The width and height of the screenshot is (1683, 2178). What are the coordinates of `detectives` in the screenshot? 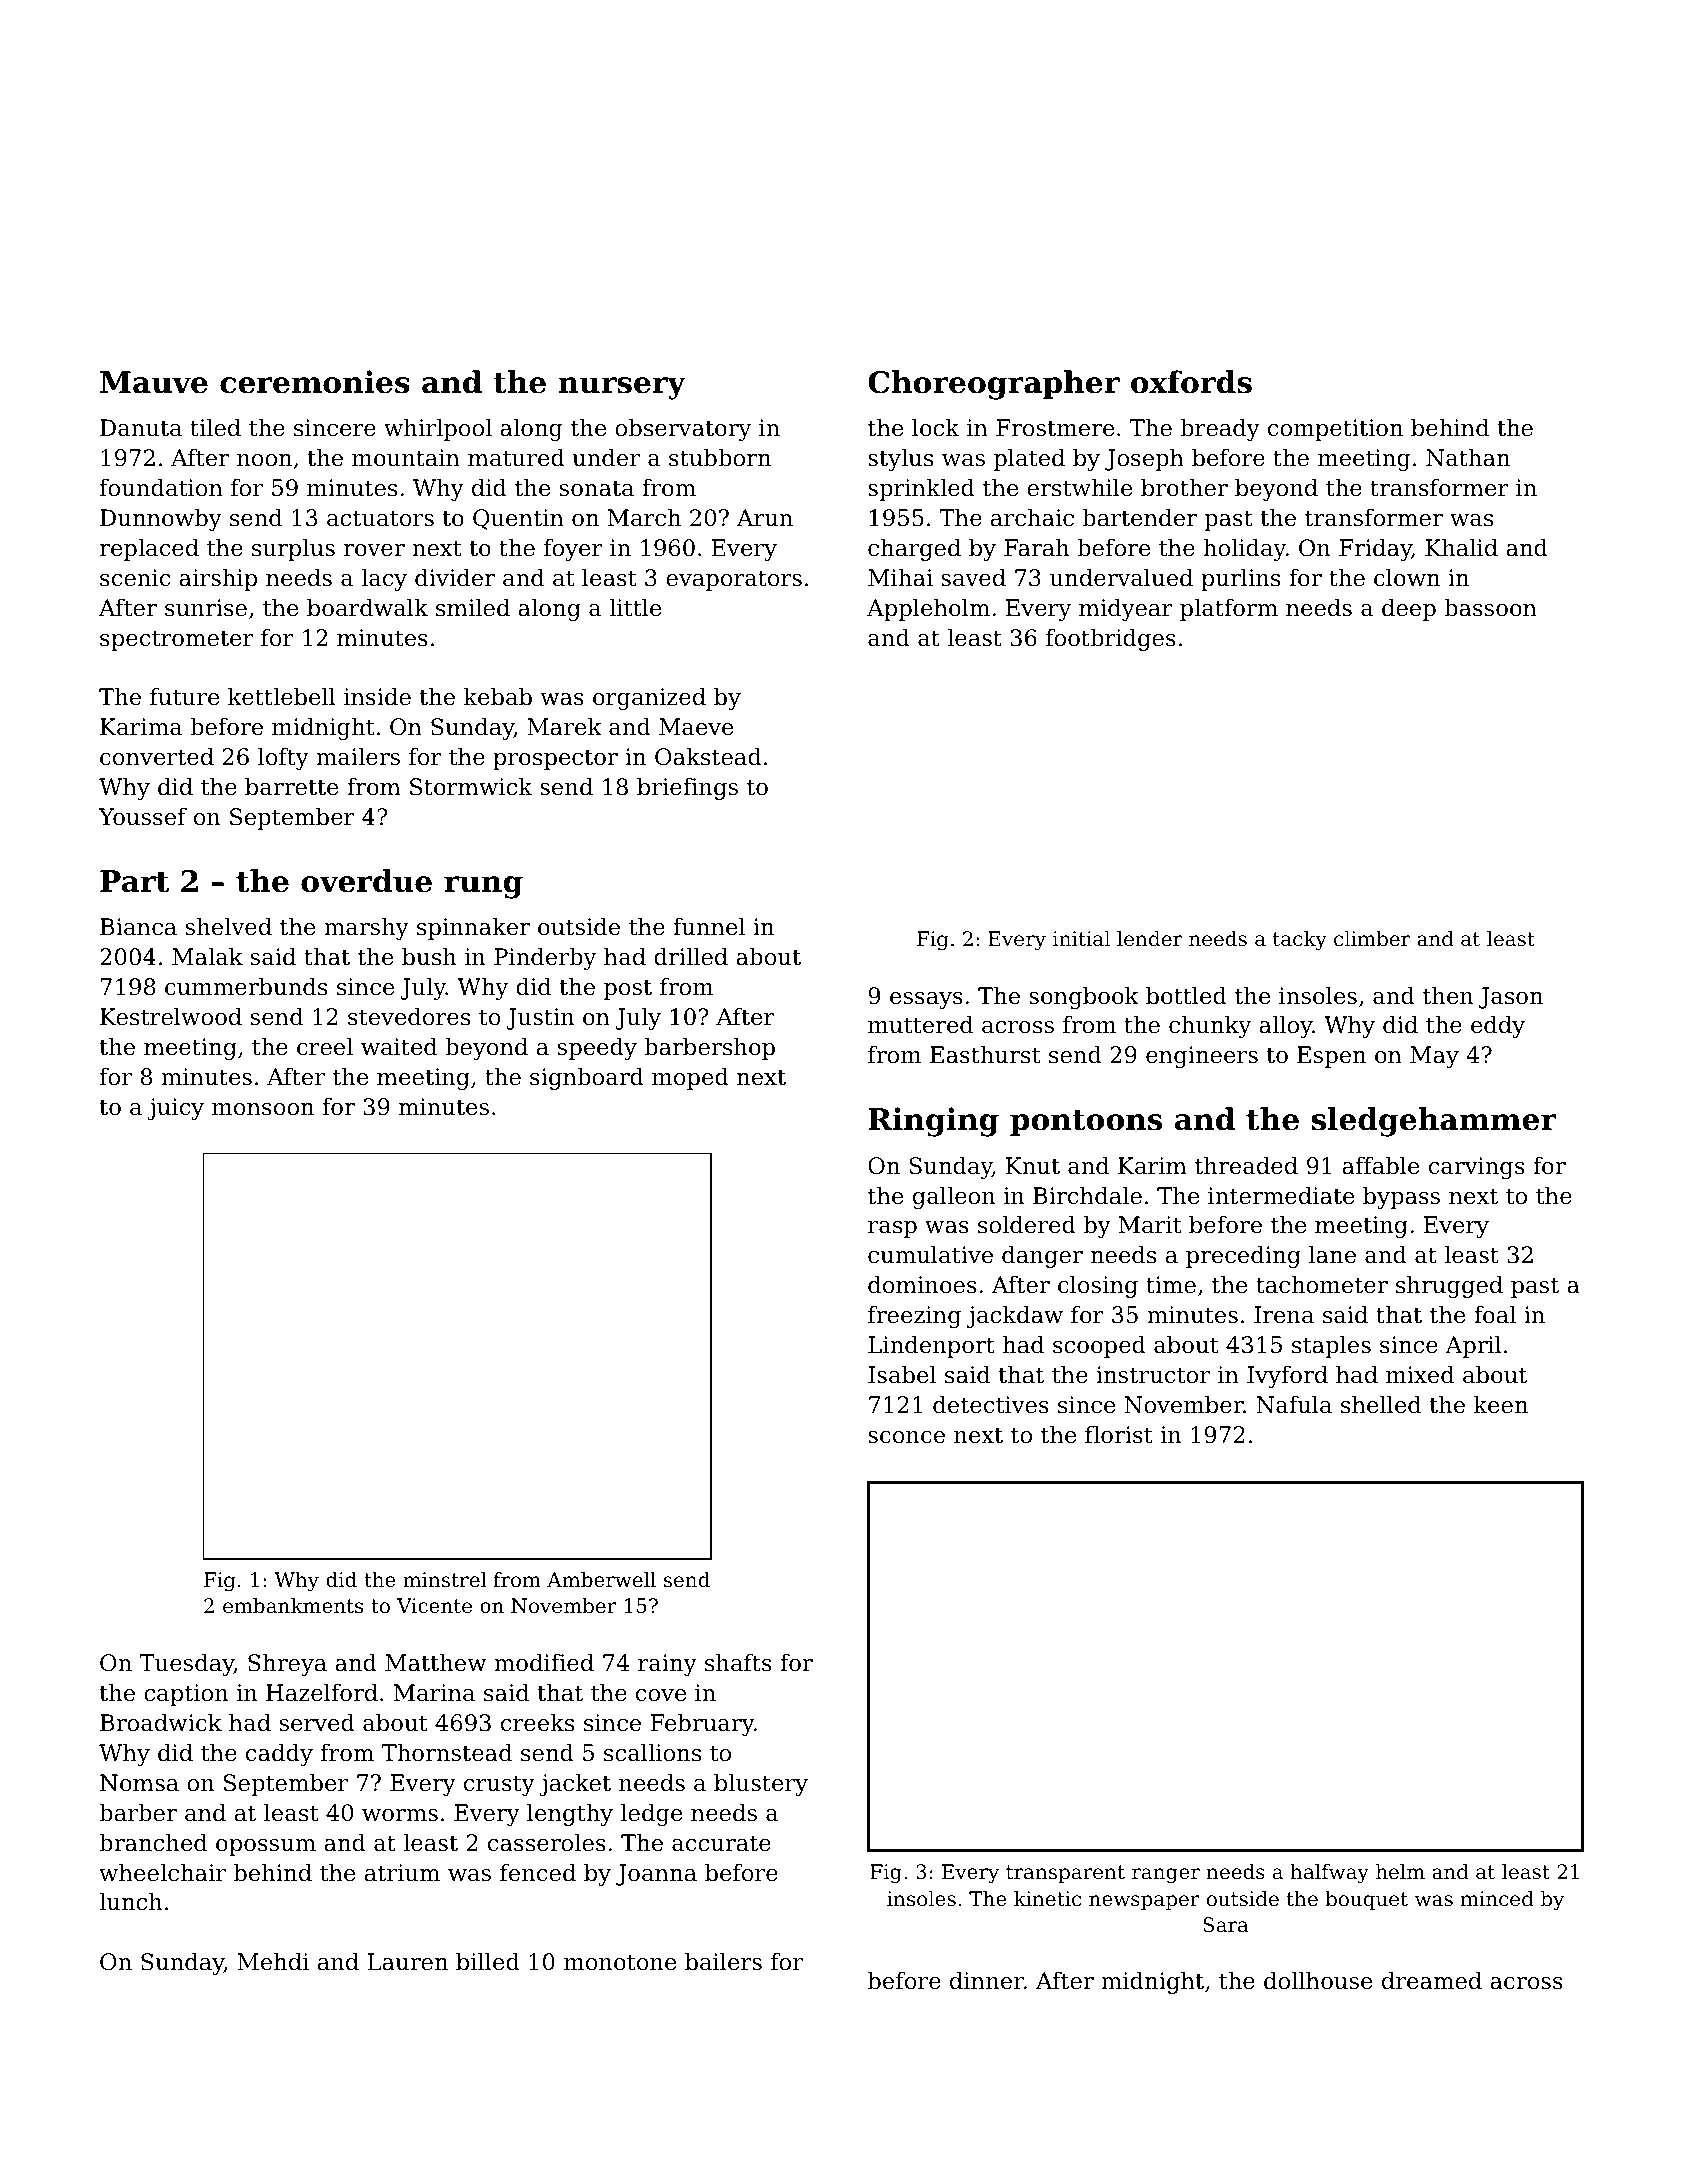 It's located at (991, 1405).
